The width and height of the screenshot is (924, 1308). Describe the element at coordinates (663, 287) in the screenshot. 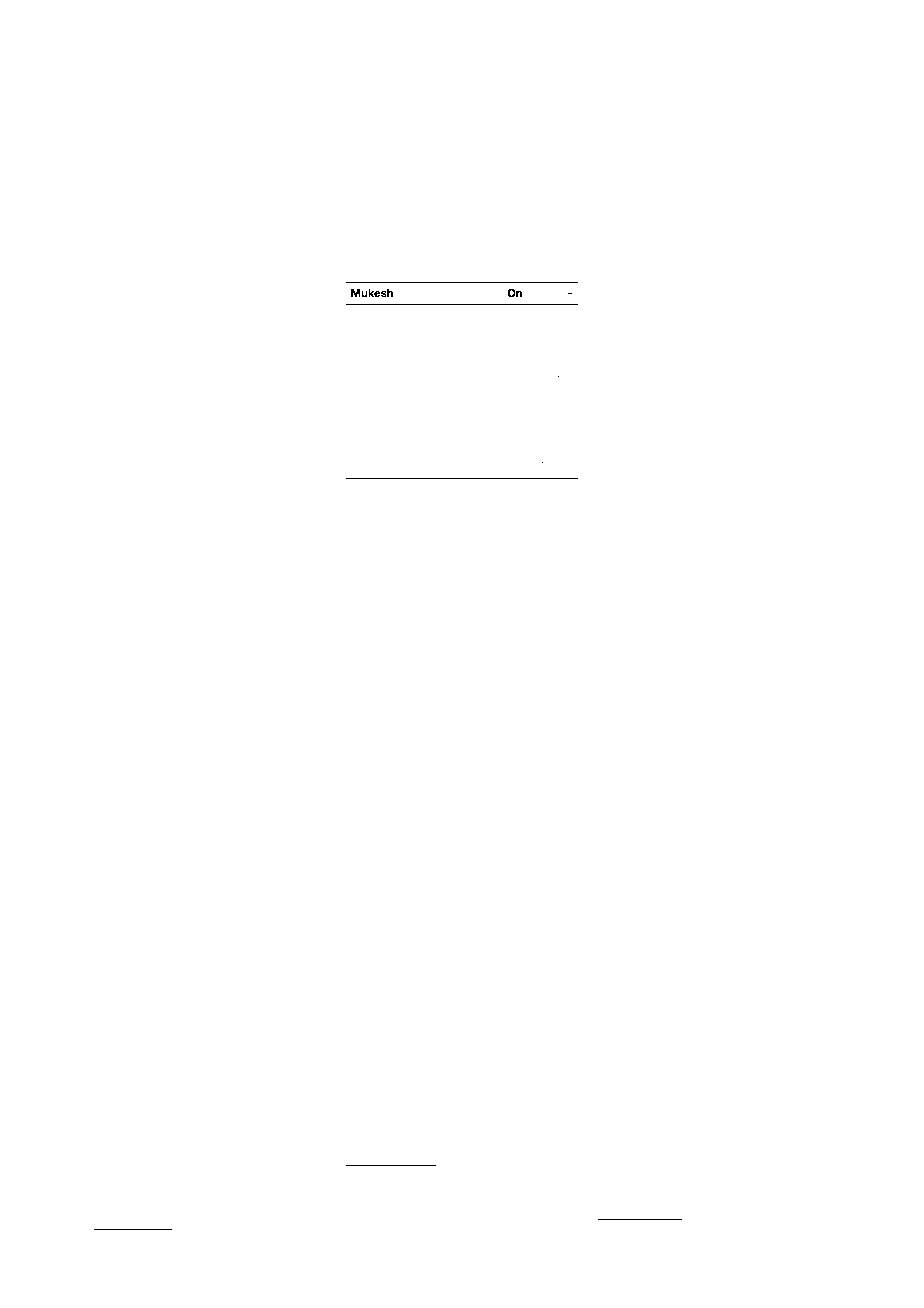

I see `Nitin` at that location.
